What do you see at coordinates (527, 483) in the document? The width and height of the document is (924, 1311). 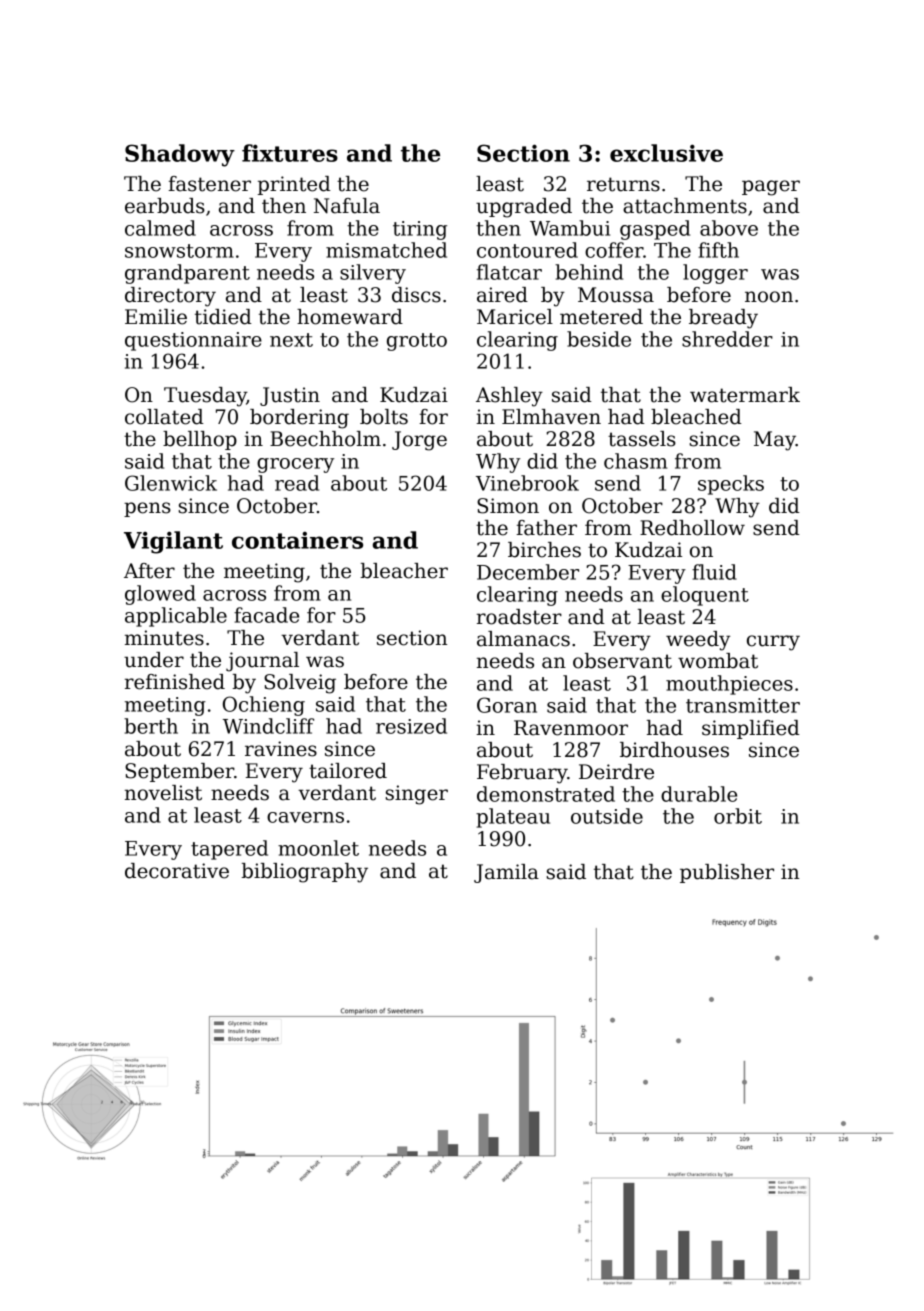 I see `Vinebrook` at bounding box center [527, 483].
